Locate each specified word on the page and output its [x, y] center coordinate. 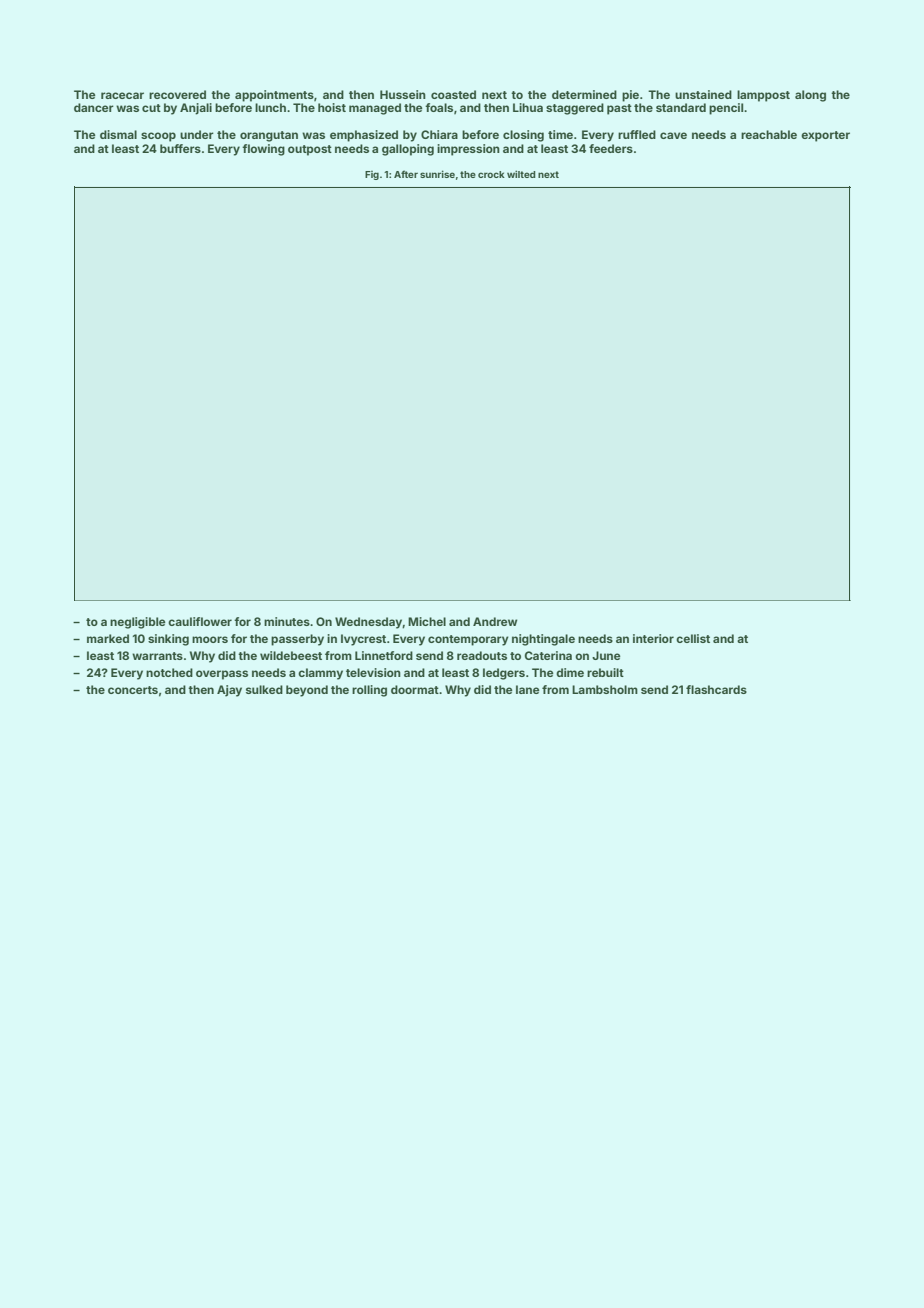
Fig [372, 175]
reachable [769, 134]
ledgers [504, 674]
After [406, 174]
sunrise [437, 174]
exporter [825, 136]
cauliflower [200, 621]
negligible [137, 623]
